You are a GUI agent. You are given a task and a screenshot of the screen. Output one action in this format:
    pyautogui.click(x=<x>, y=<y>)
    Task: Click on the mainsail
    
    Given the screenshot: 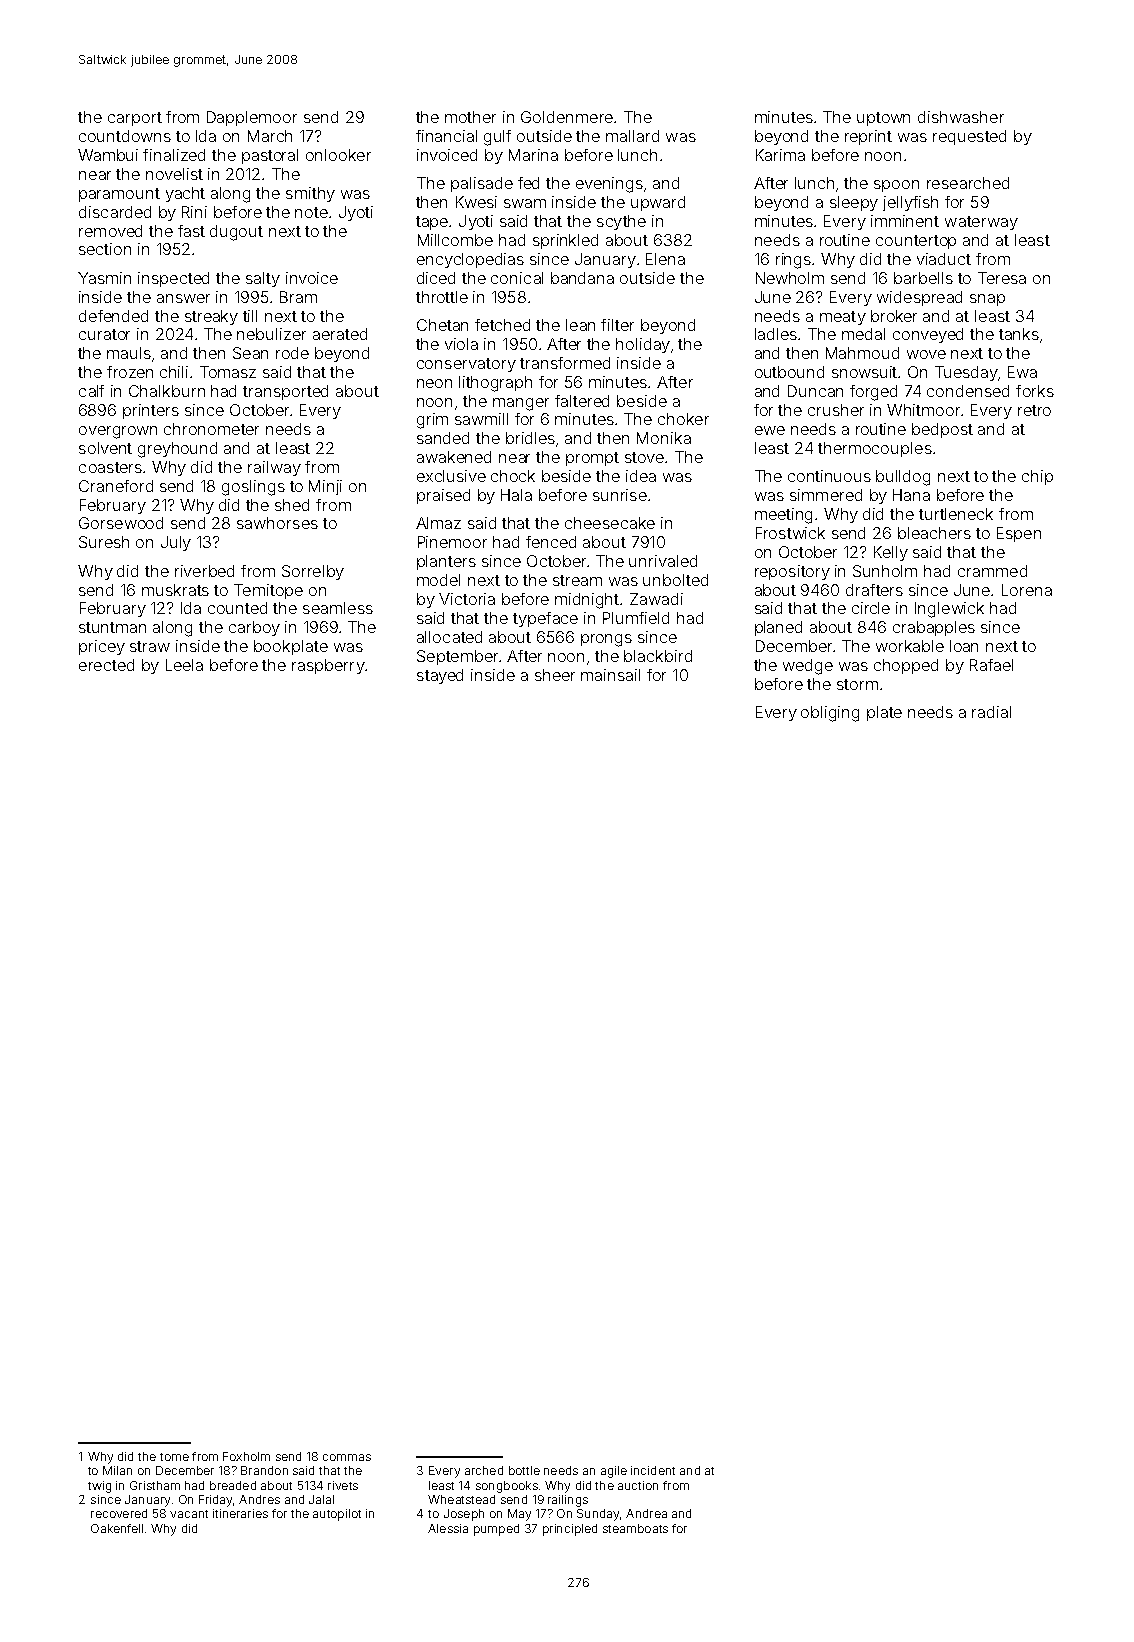 What is the action you would take?
    pyautogui.click(x=610, y=675)
